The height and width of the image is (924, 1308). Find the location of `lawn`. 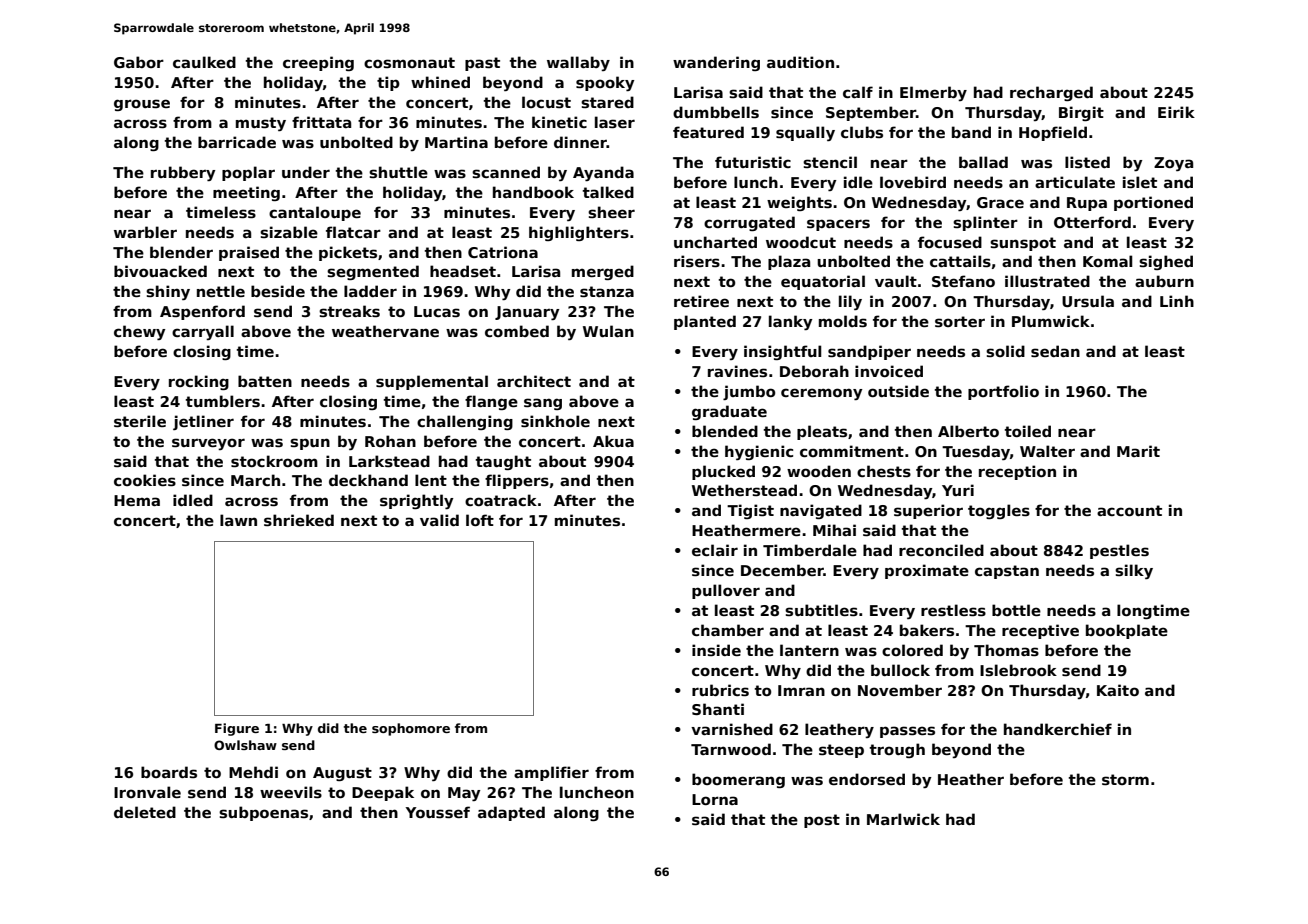

lawn is located at coordinates (238, 520).
